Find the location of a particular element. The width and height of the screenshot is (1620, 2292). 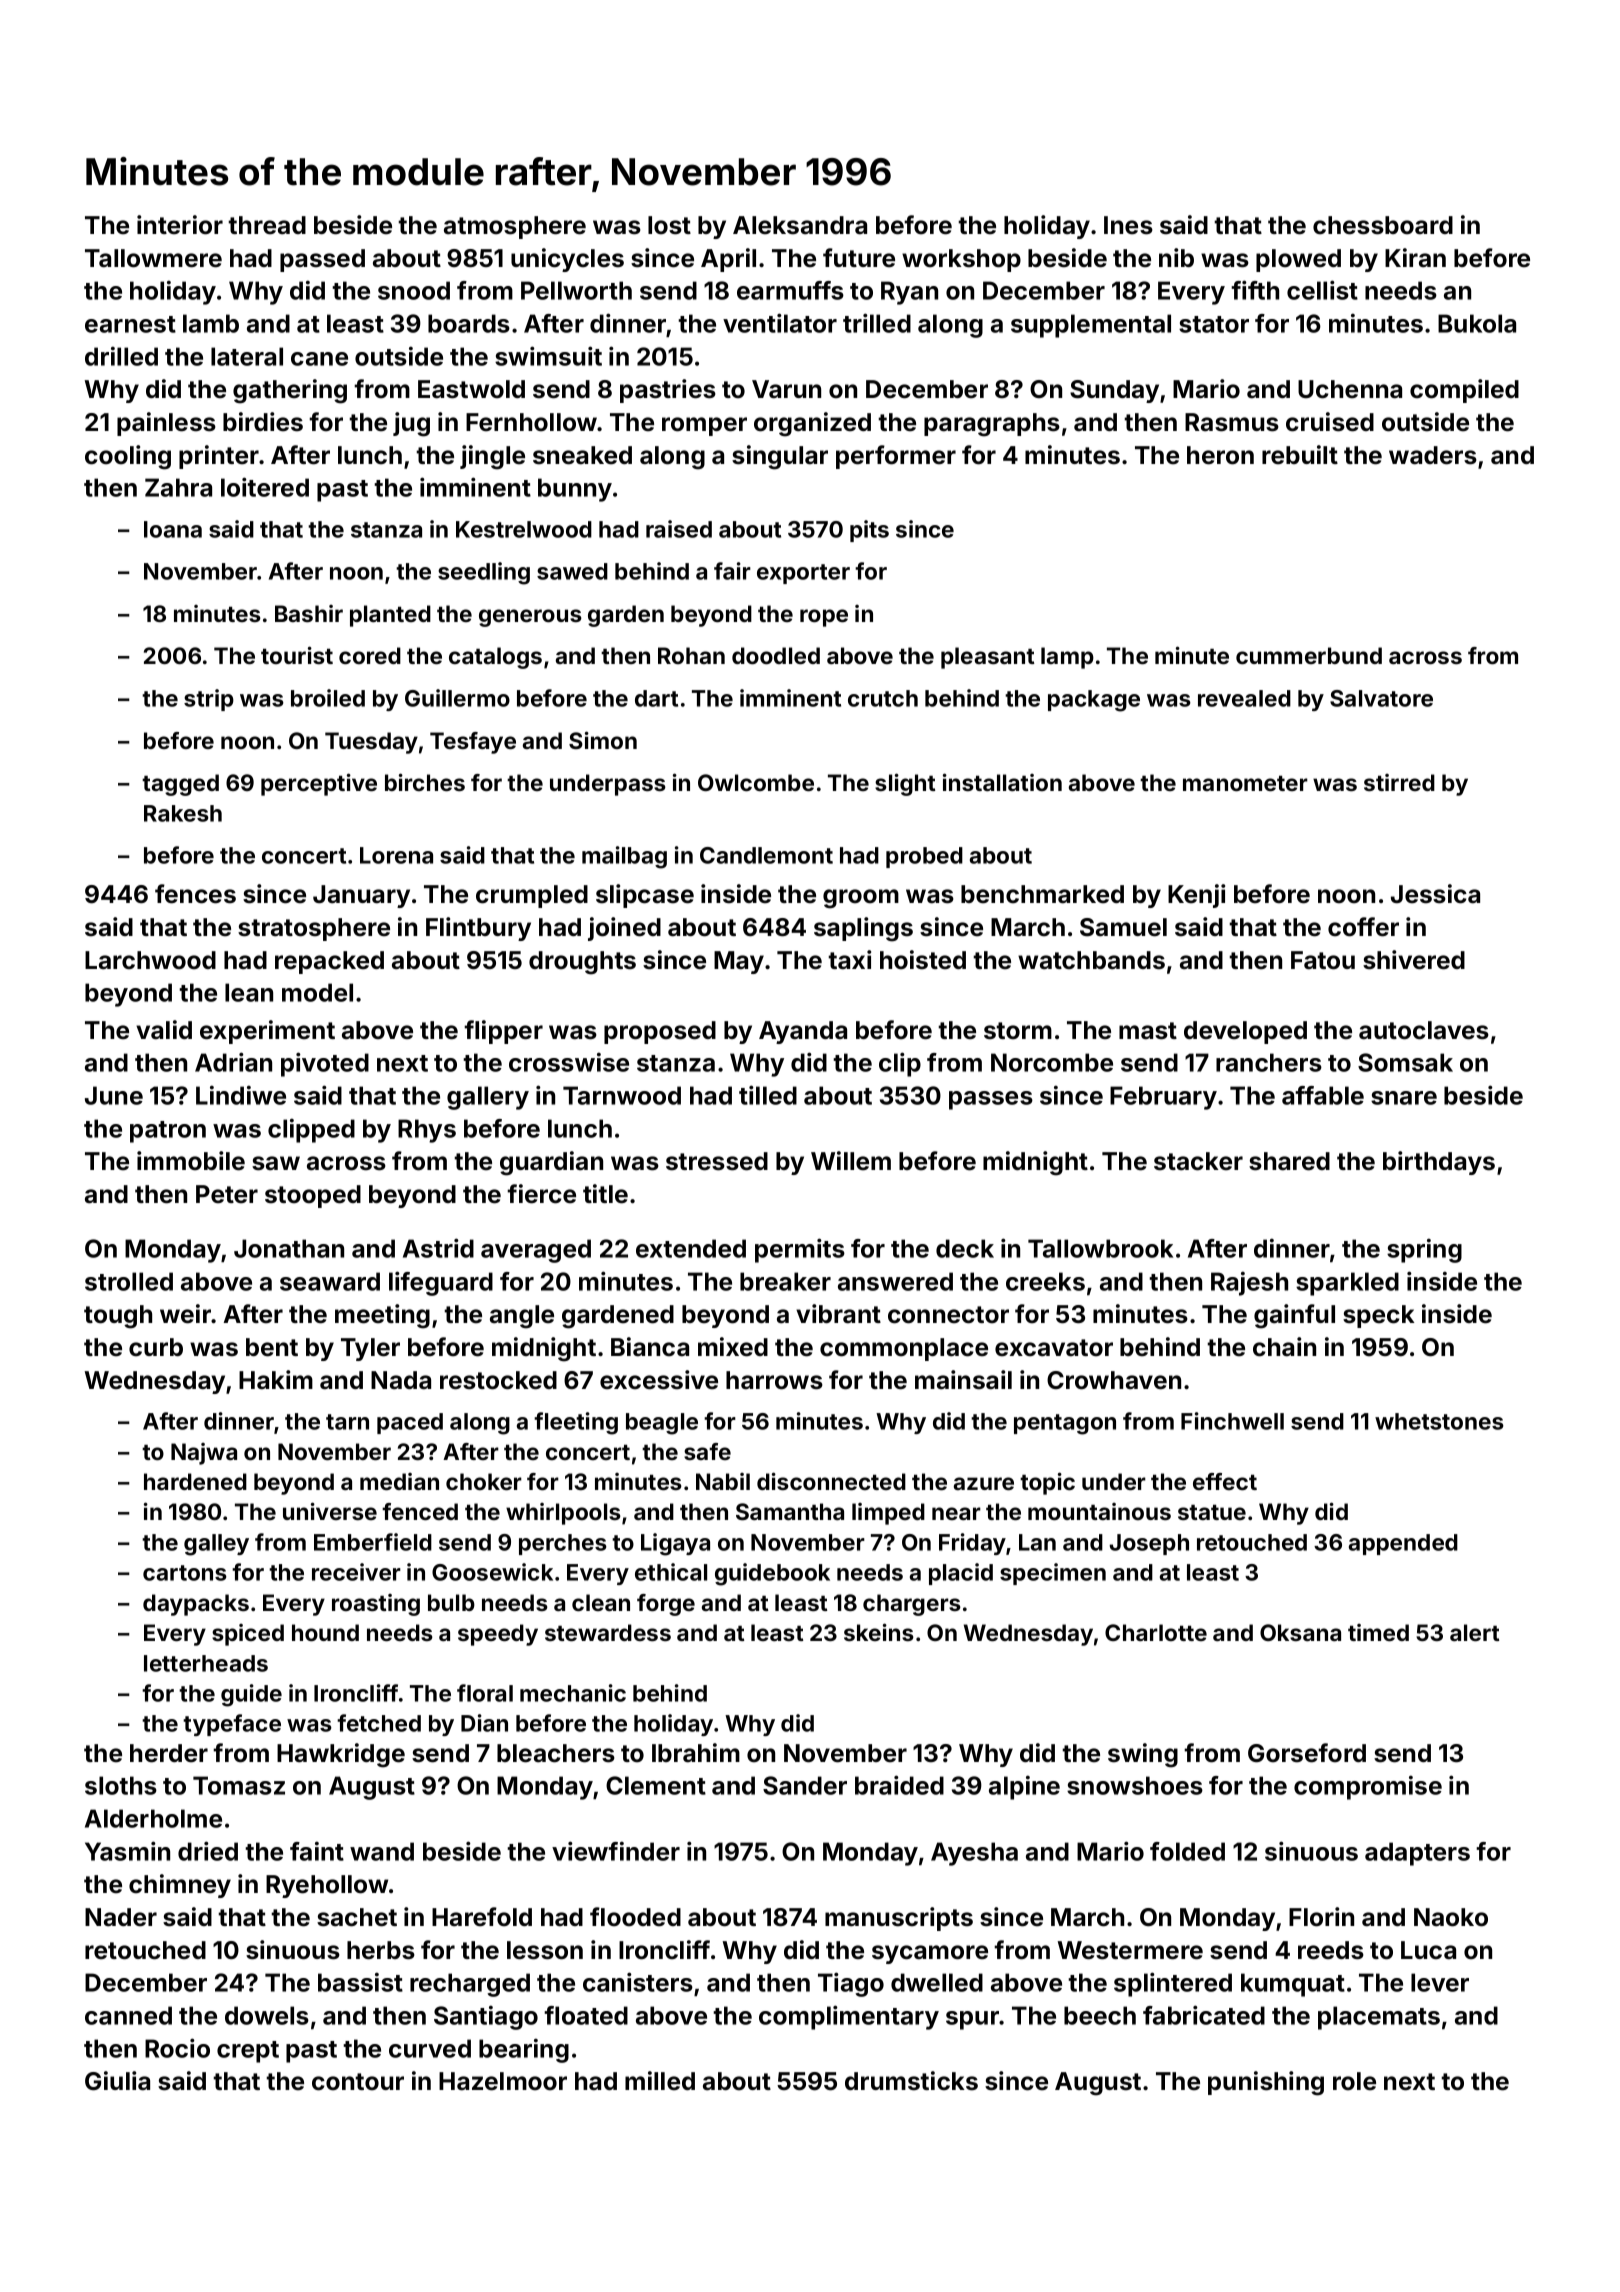

Sunday is located at coordinates (1114, 391).
